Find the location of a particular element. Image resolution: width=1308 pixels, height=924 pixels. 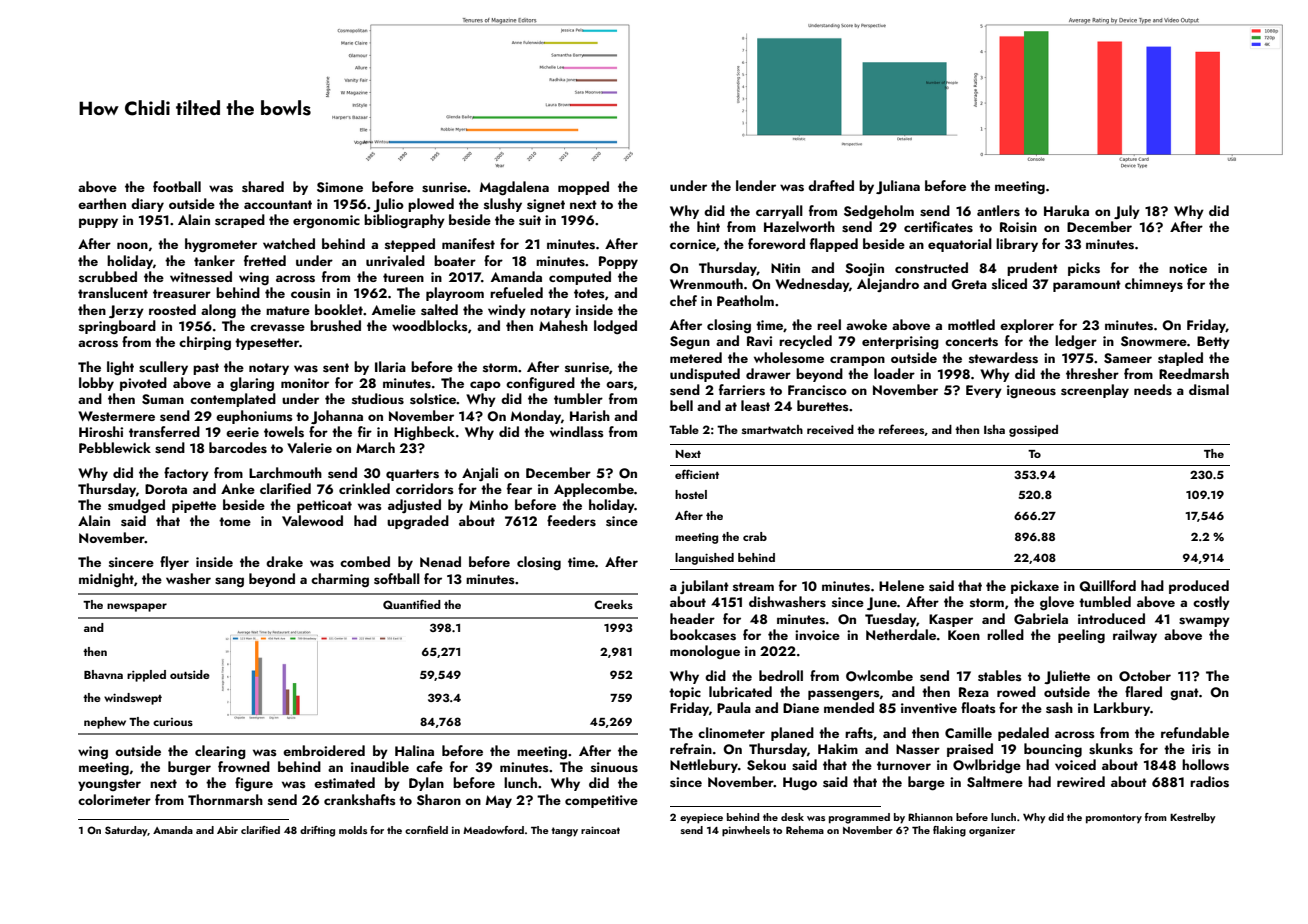

Kestrelby is located at coordinates (1193, 818).
